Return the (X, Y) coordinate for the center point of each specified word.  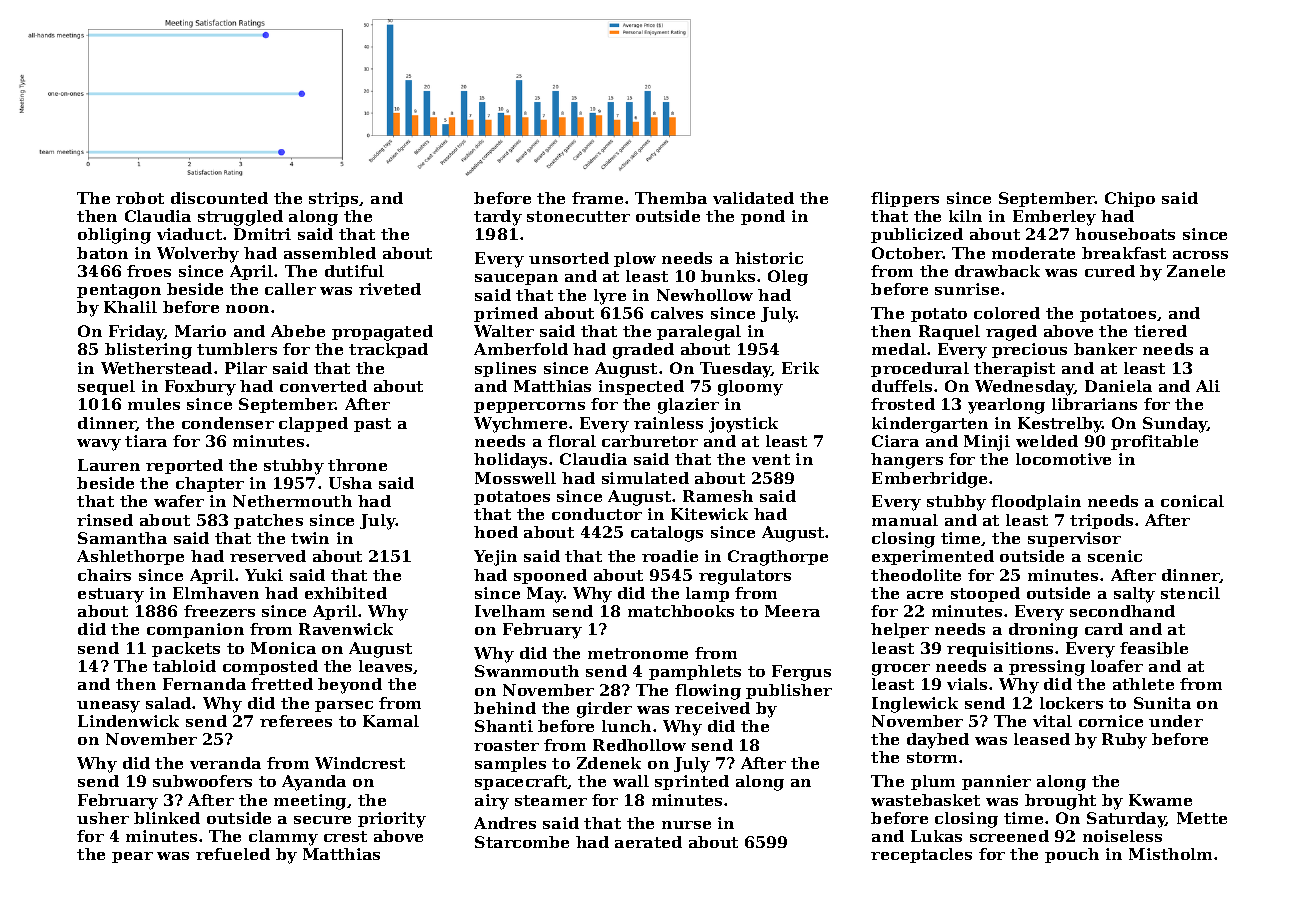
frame (597, 198)
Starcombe (522, 842)
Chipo (1130, 199)
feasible (1154, 648)
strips (333, 199)
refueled (233, 854)
